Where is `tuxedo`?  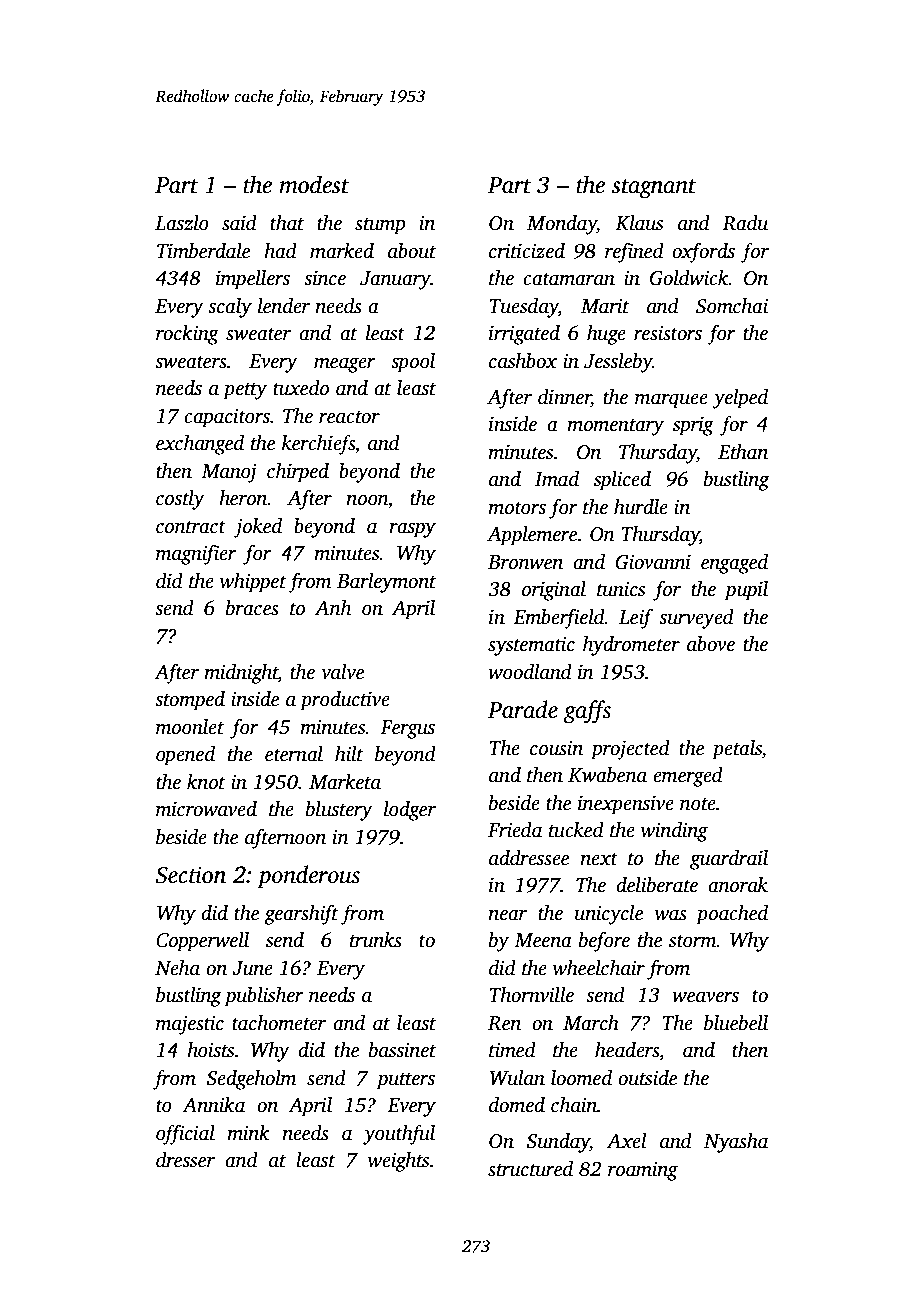 tuxedo is located at coordinates (301, 388).
